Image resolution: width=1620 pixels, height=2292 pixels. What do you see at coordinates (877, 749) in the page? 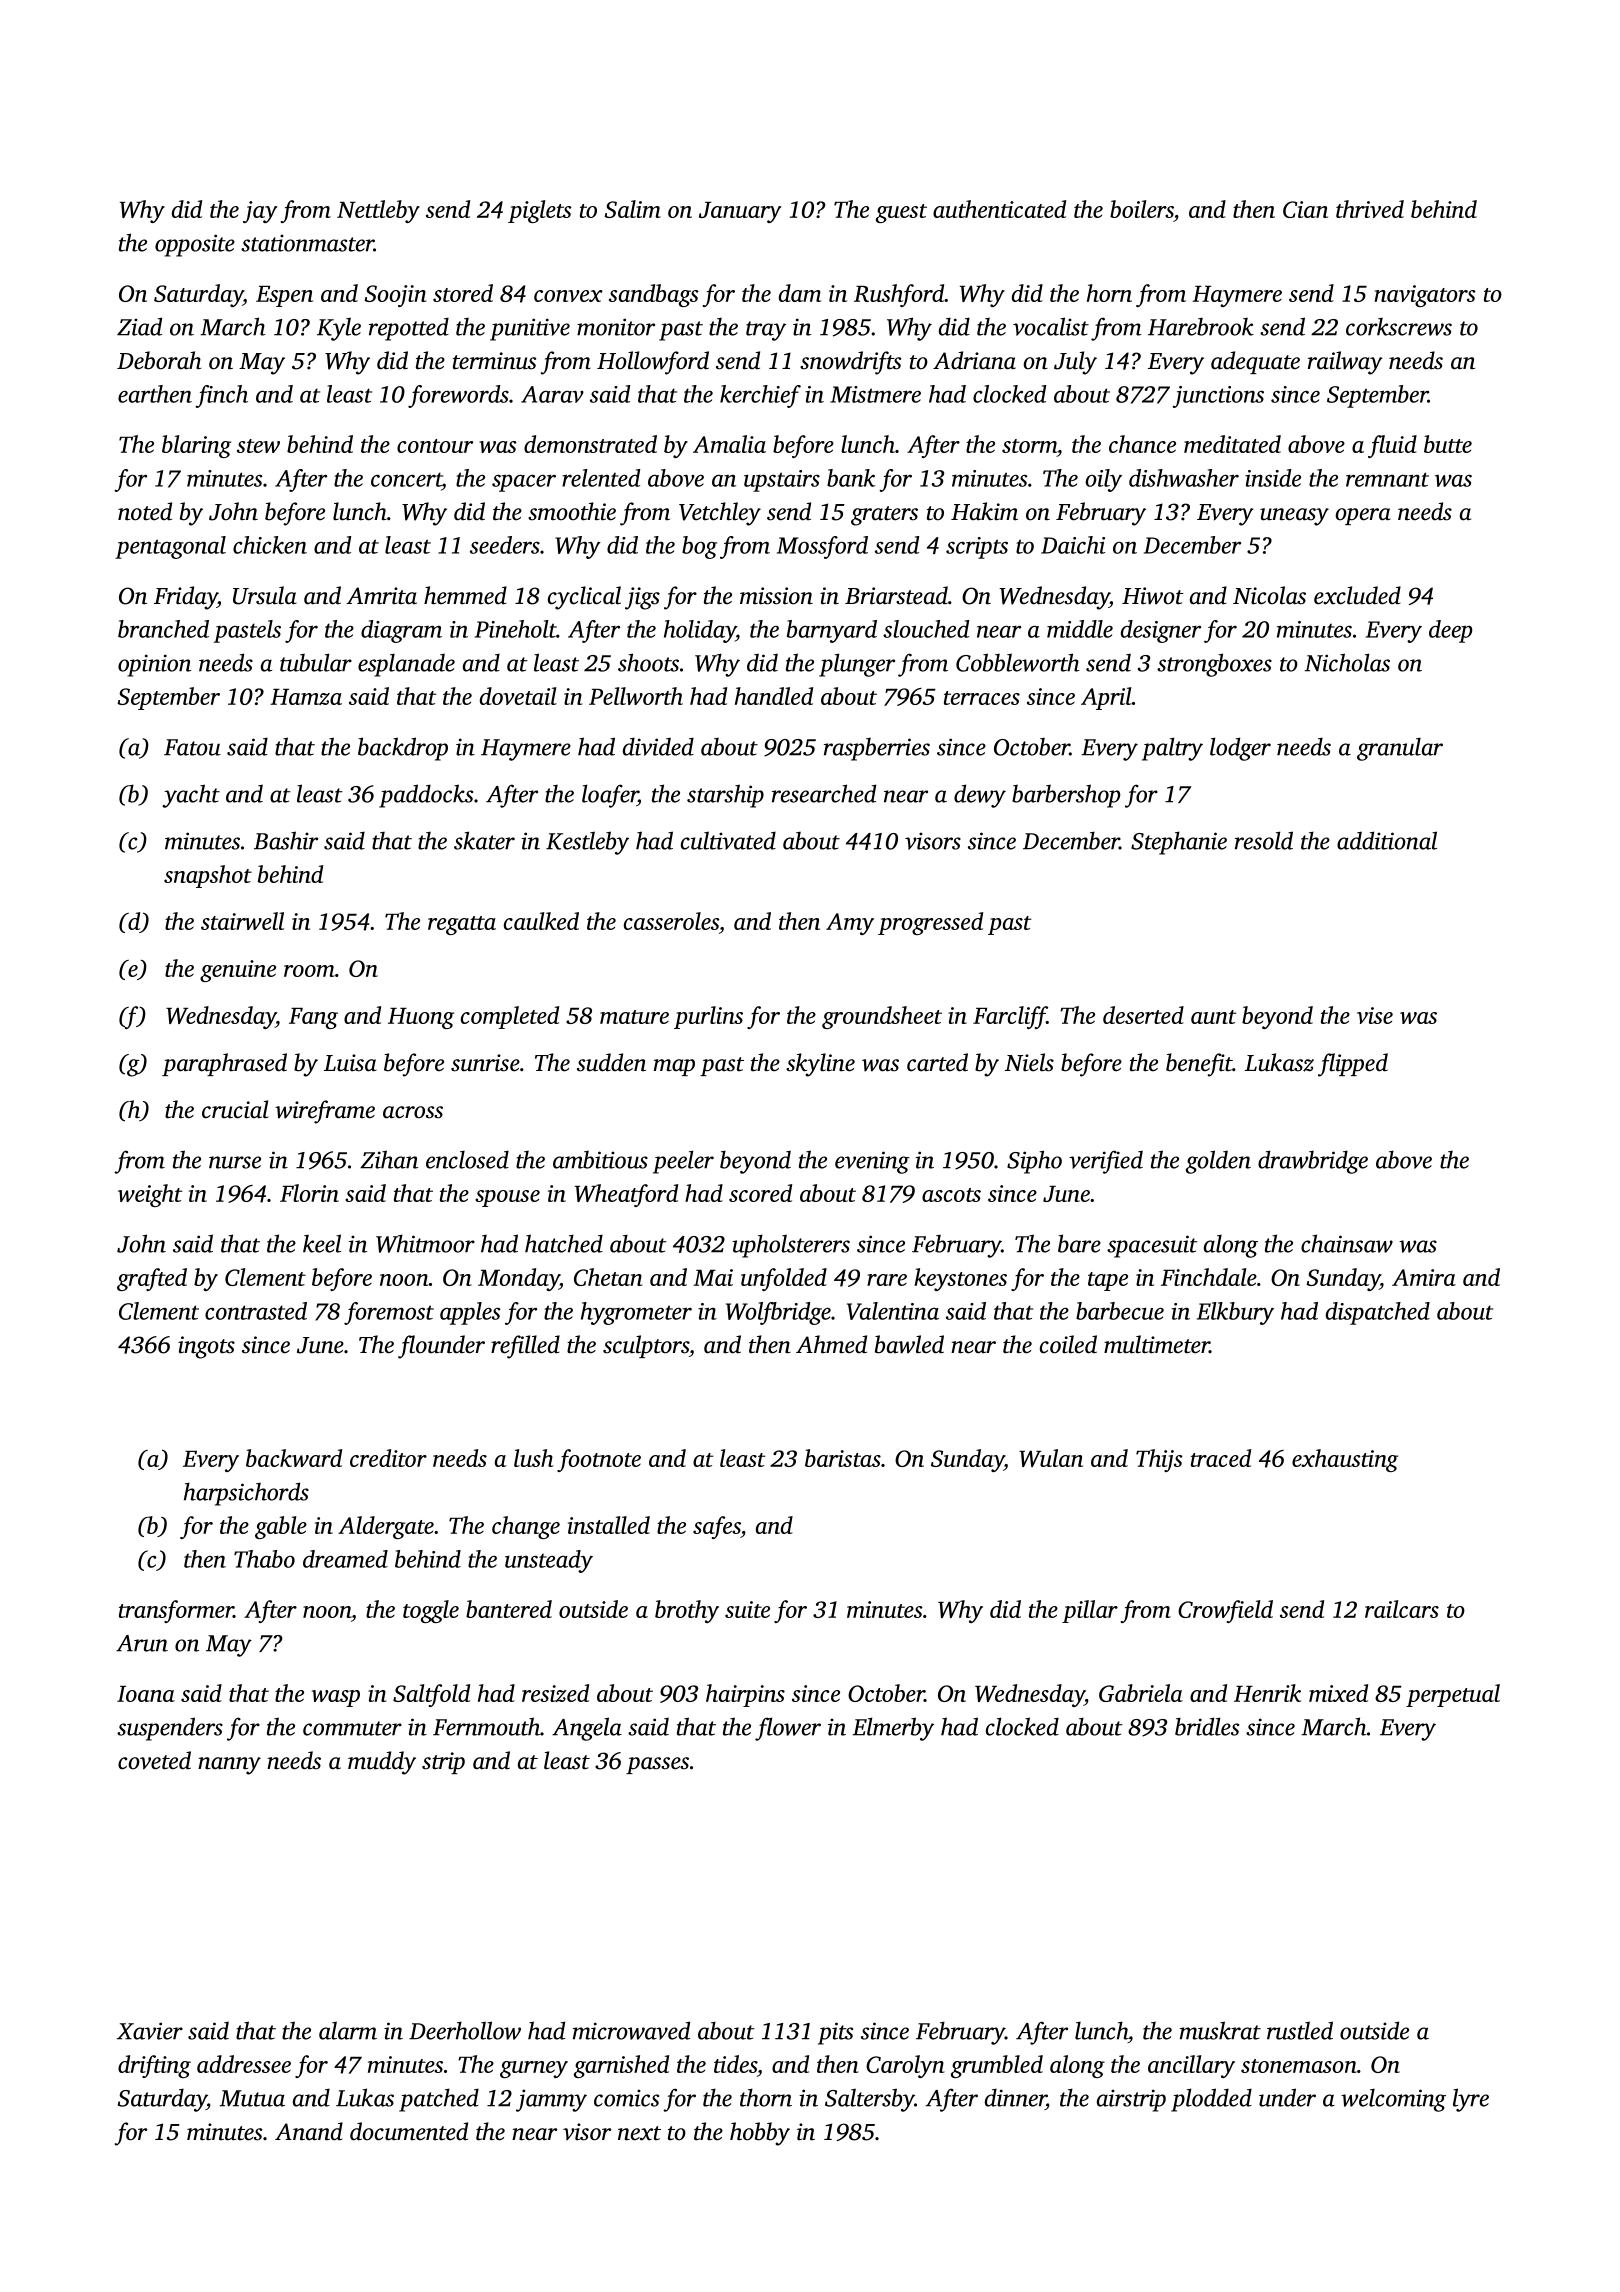
I see `raspberries` at bounding box center [877, 749].
